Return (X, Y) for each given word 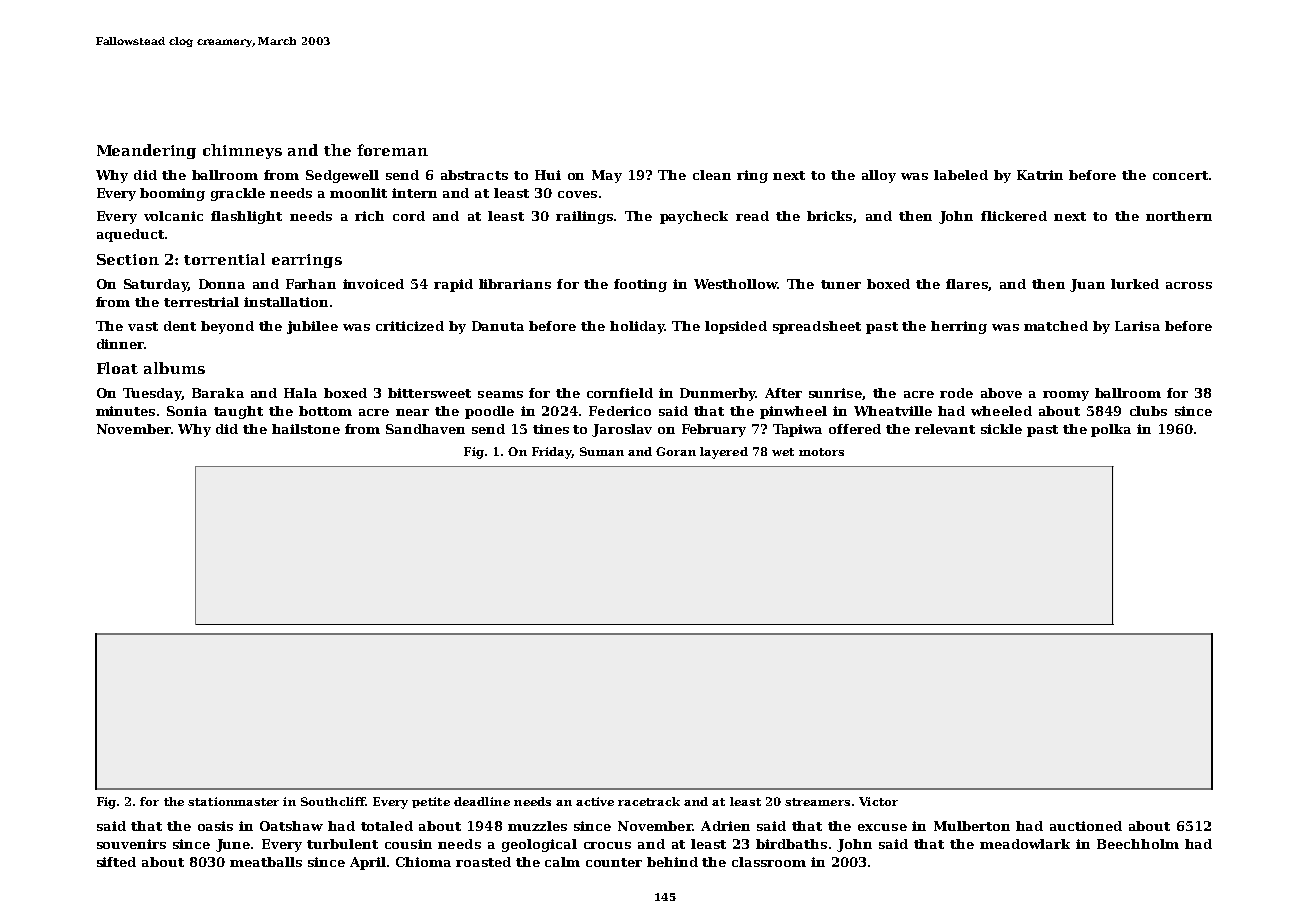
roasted (483, 862)
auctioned (1086, 826)
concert (1180, 175)
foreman (392, 150)
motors (821, 452)
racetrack (649, 801)
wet (783, 452)
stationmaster (233, 801)
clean (712, 175)
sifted (116, 862)
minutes (125, 411)
